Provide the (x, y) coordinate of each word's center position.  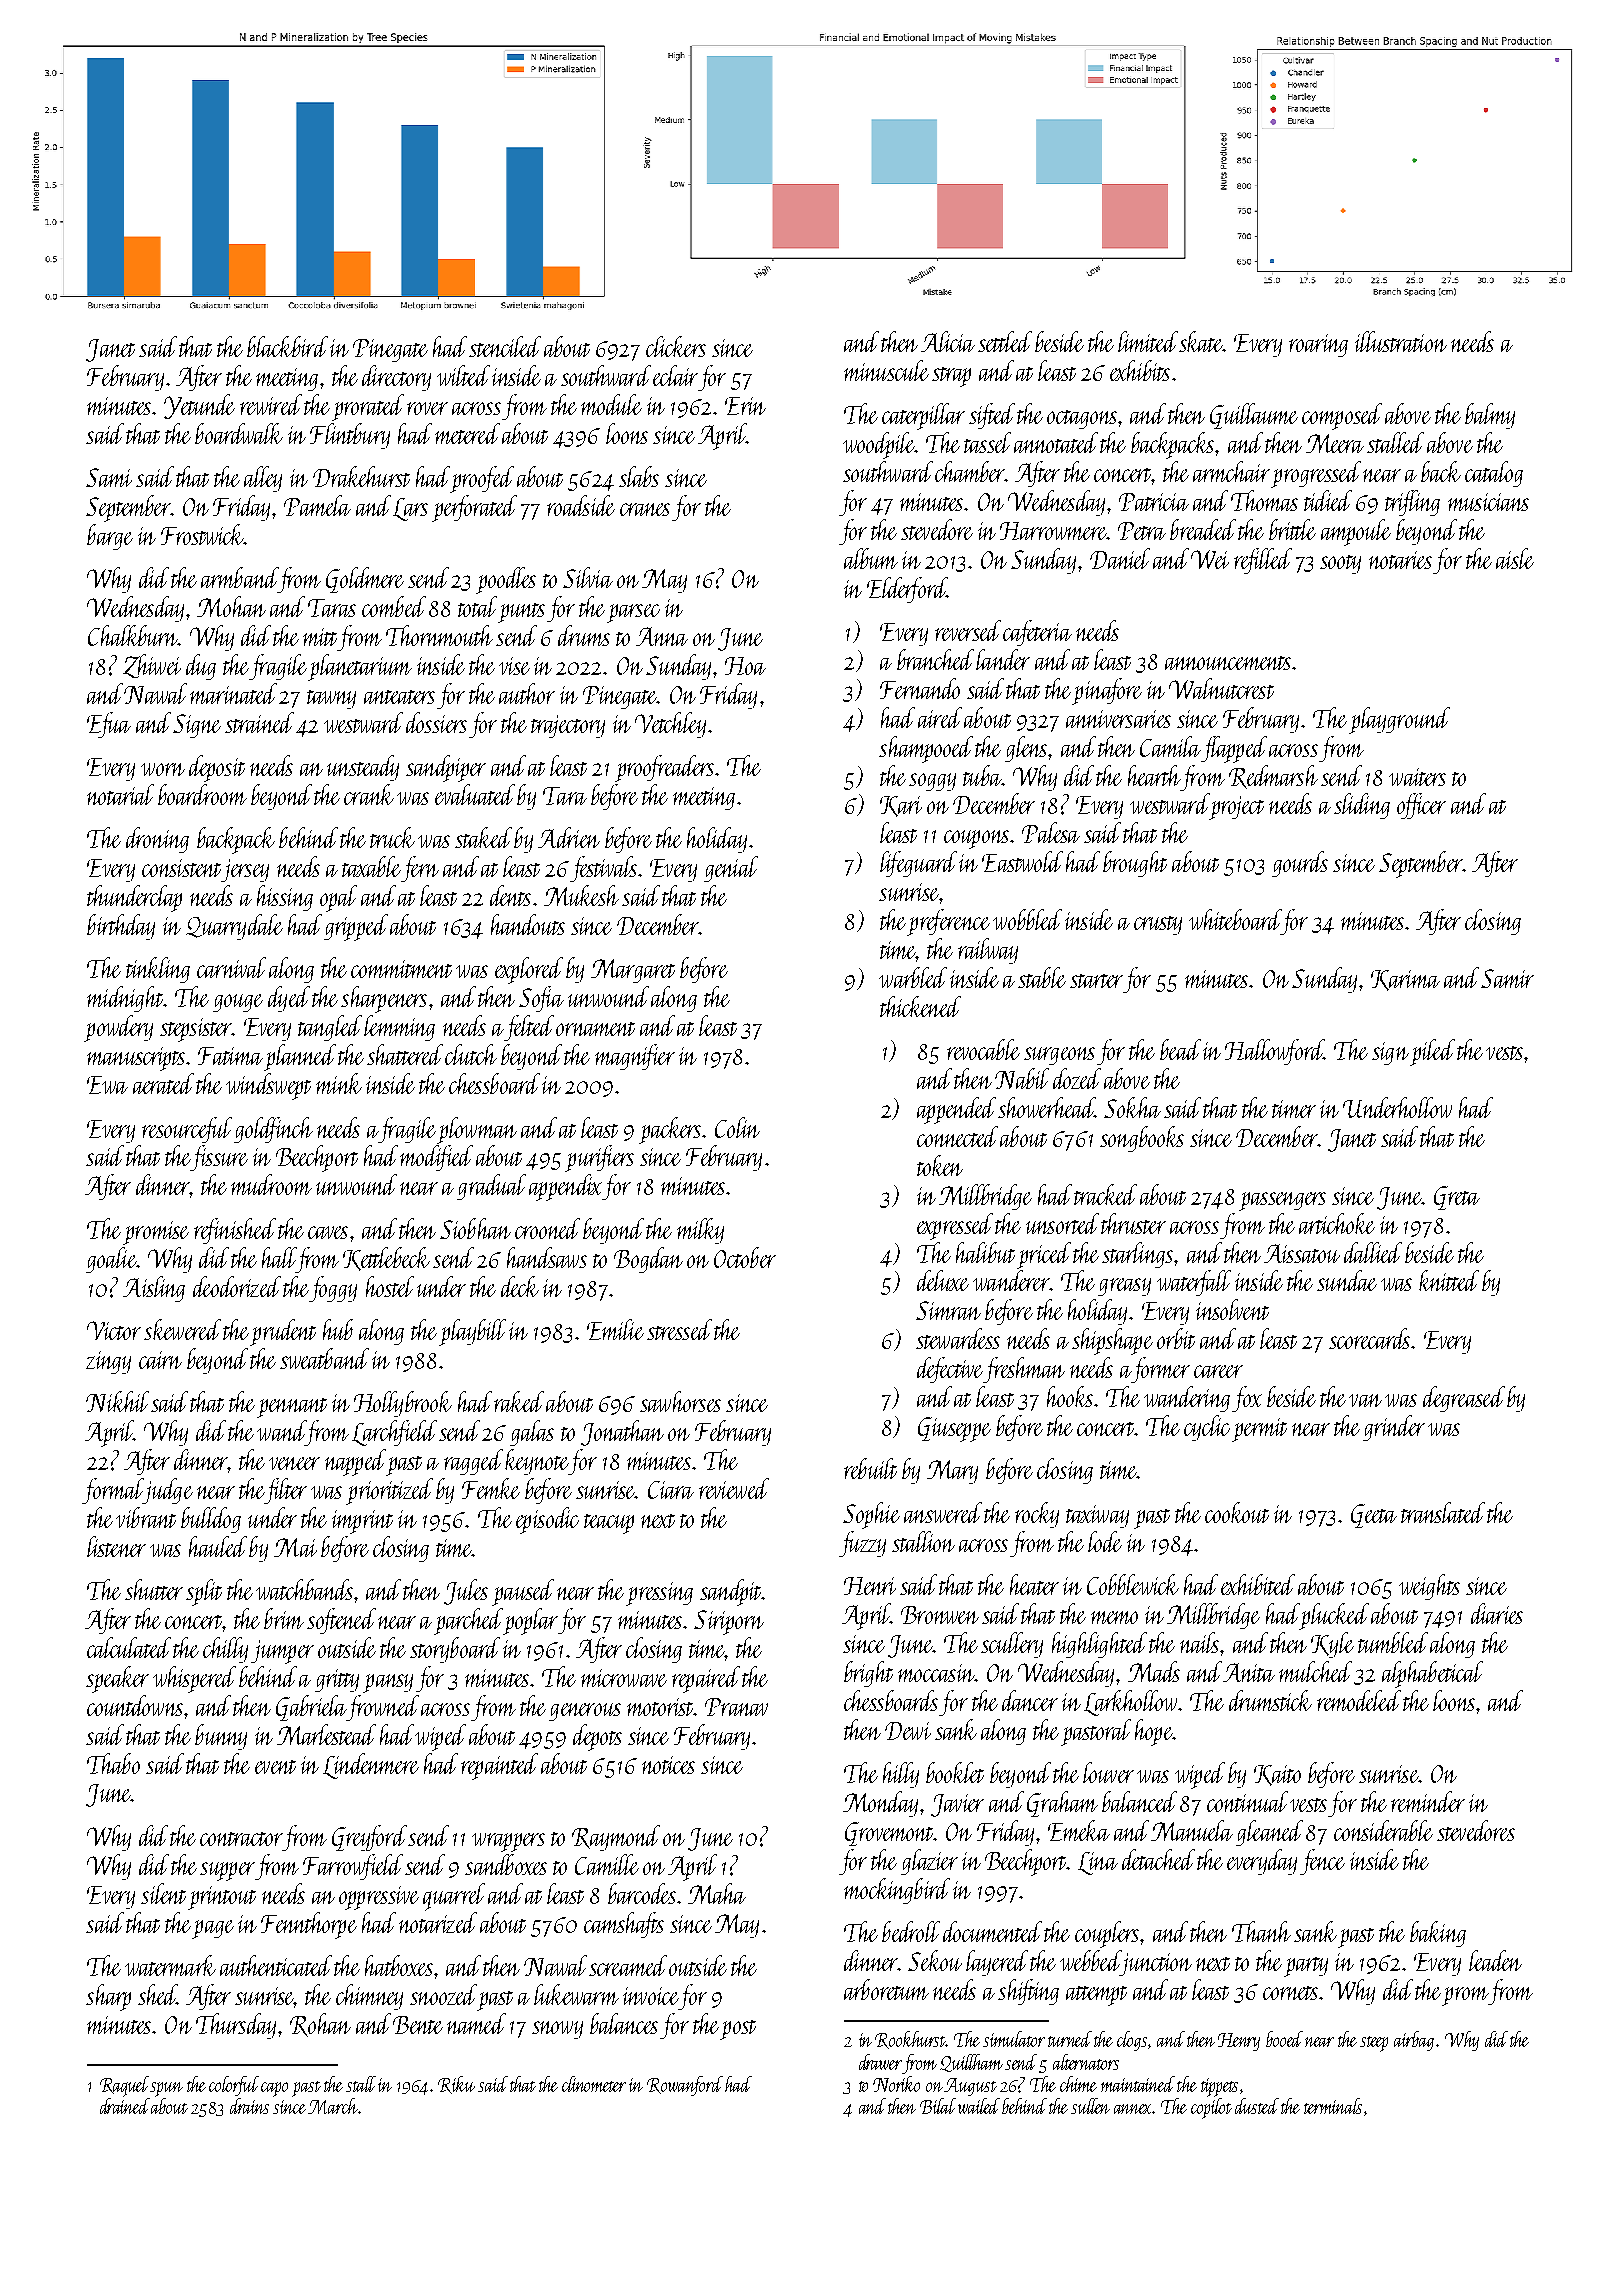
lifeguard (918, 864)
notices (668, 1765)
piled (1432, 1052)
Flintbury (350, 436)
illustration (1401, 341)
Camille (607, 1864)
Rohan (320, 2025)
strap (951, 377)
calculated (129, 1647)
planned (300, 1057)
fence (1322, 1862)
